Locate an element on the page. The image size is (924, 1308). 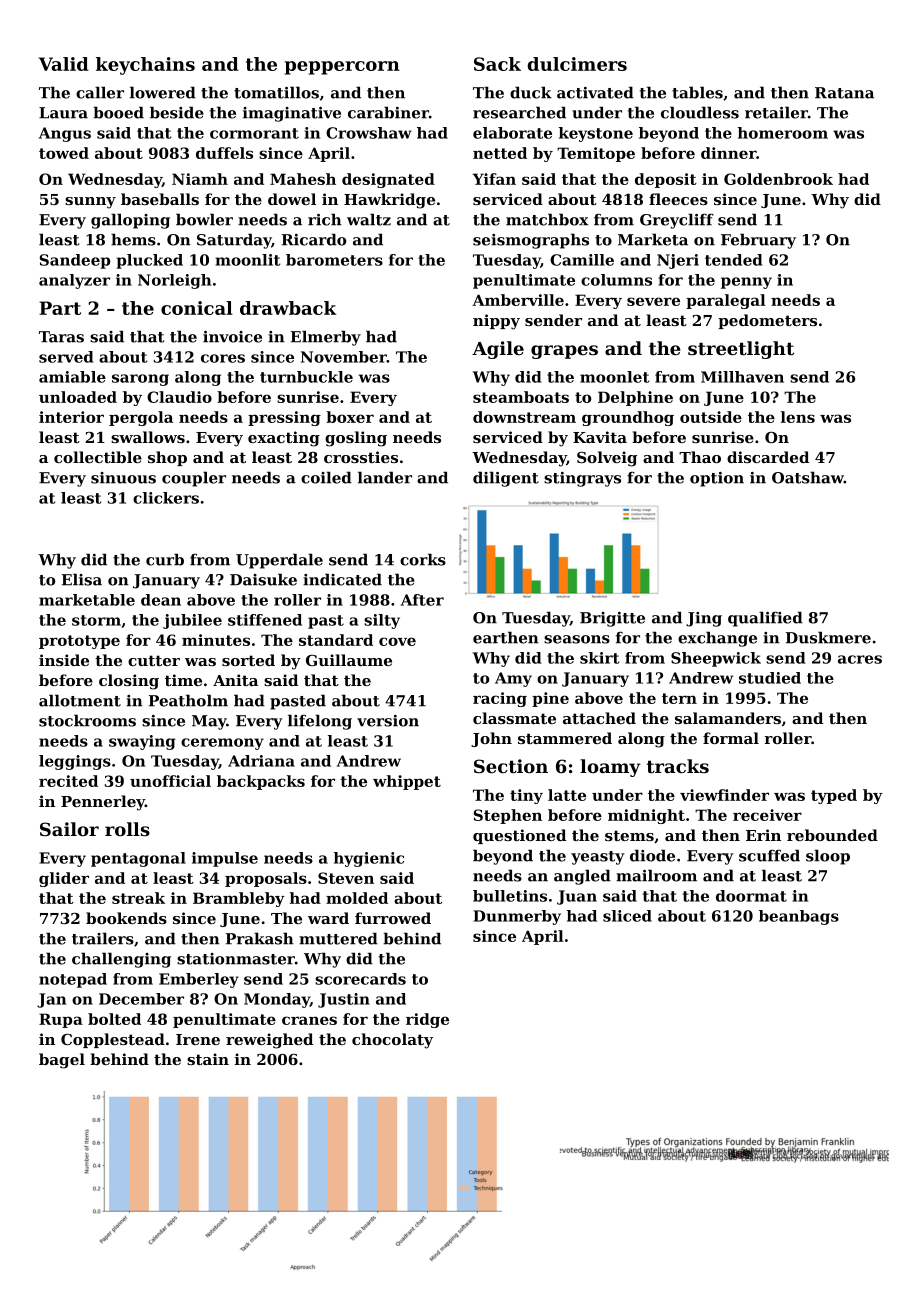
After is located at coordinates (422, 600).
